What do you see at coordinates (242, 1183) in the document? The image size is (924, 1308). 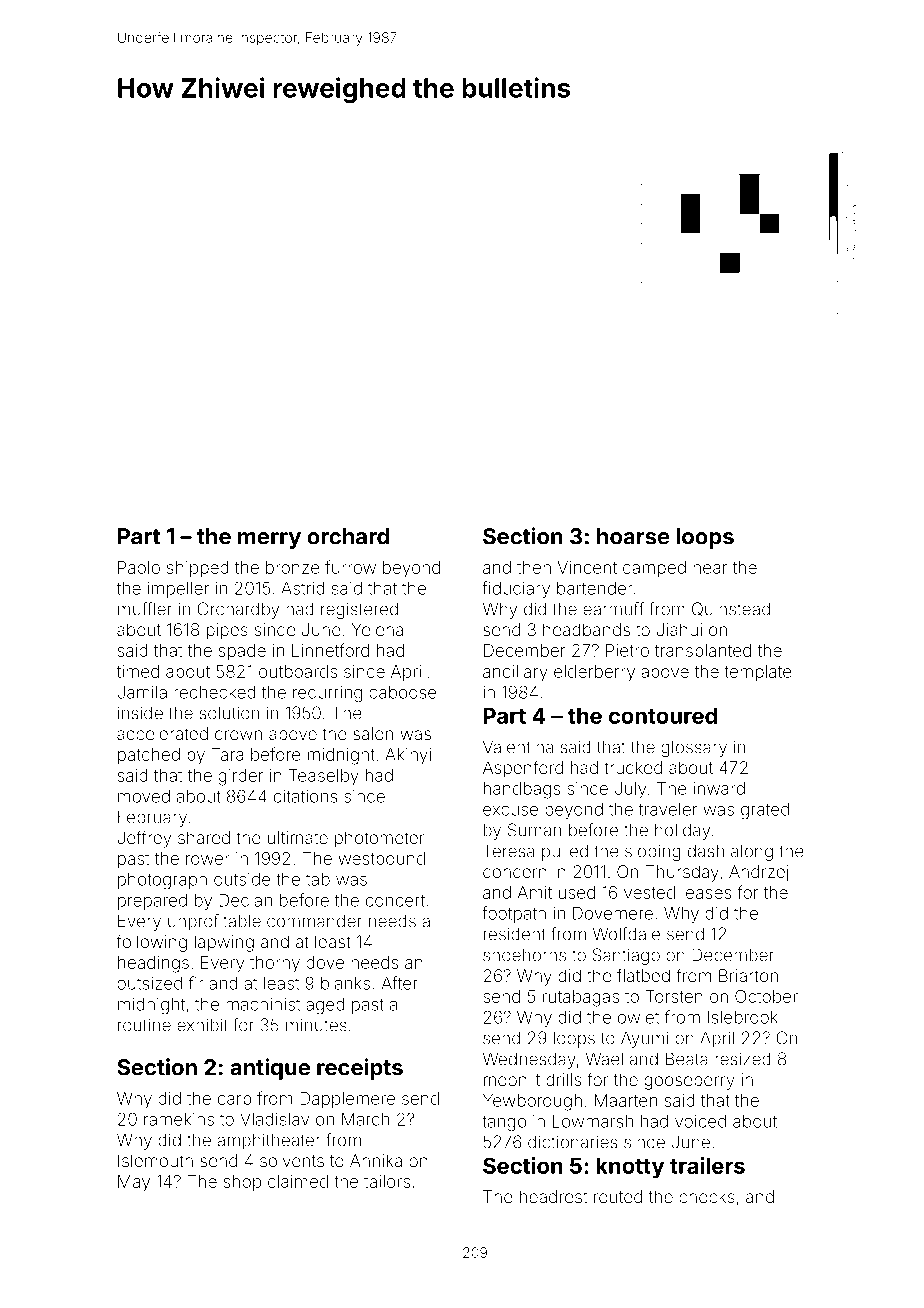 I see `shop` at bounding box center [242, 1183].
